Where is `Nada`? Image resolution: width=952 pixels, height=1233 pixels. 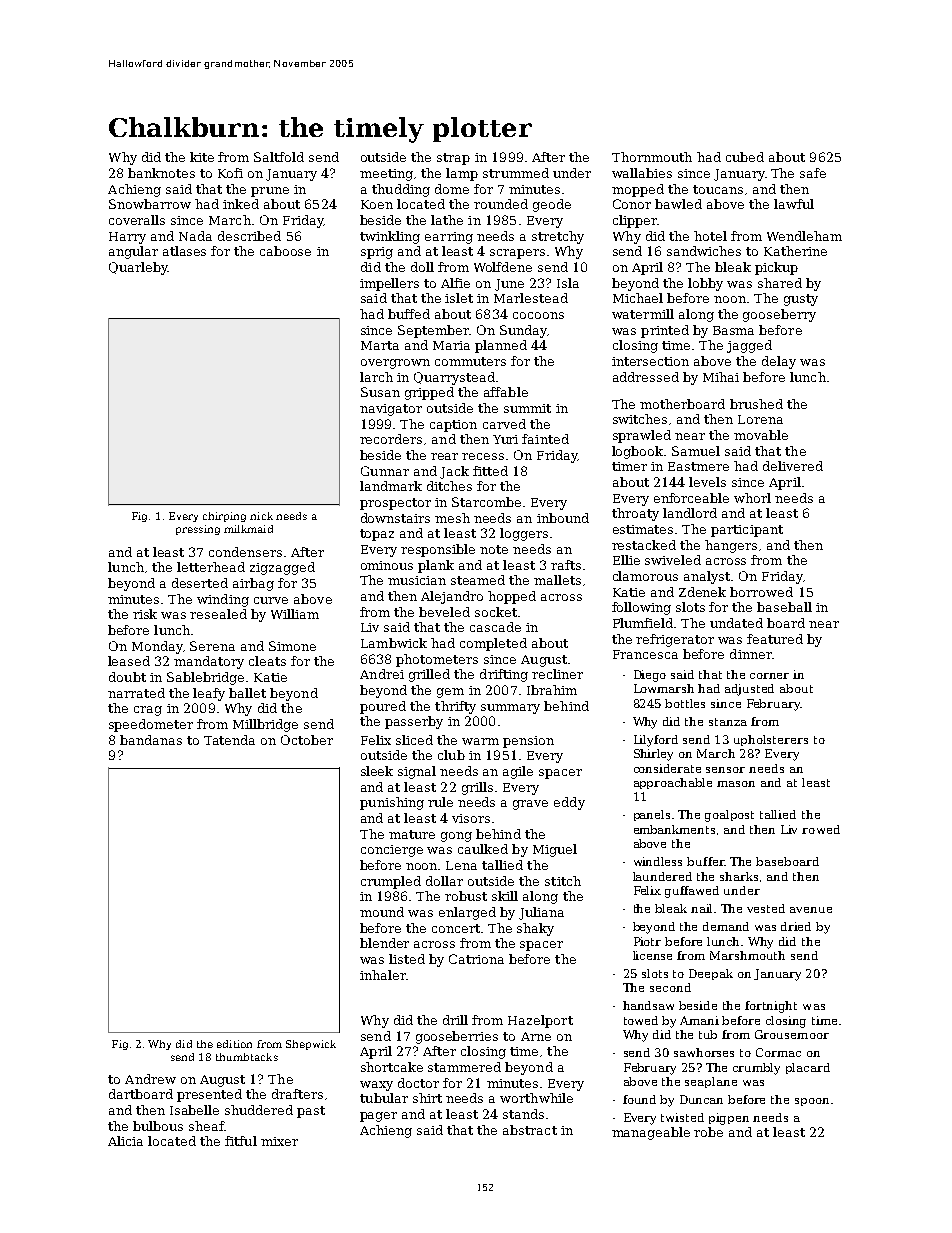 Nada is located at coordinates (195, 236).
